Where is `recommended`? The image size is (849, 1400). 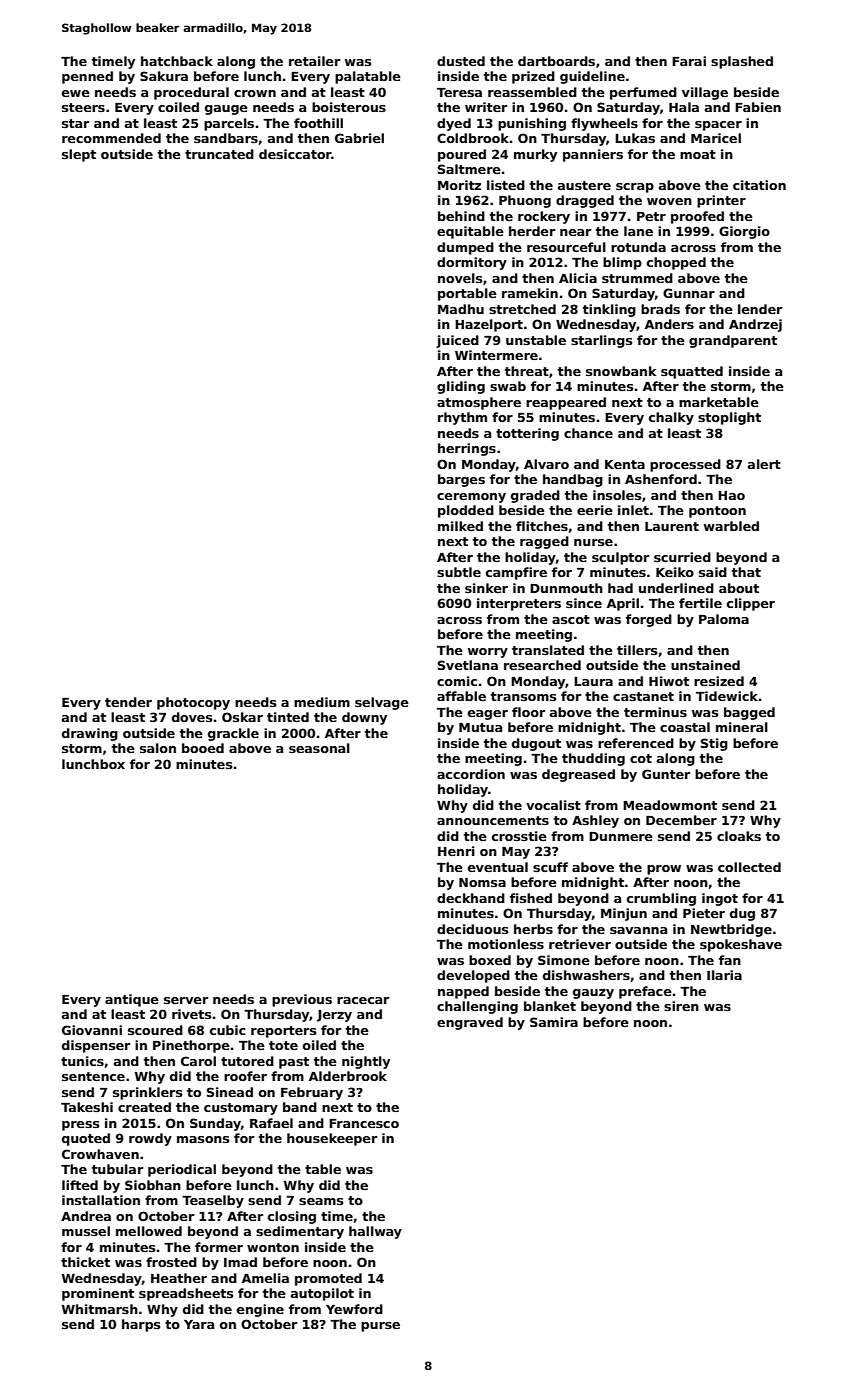
recommended is located at coordinates (111, 138).
